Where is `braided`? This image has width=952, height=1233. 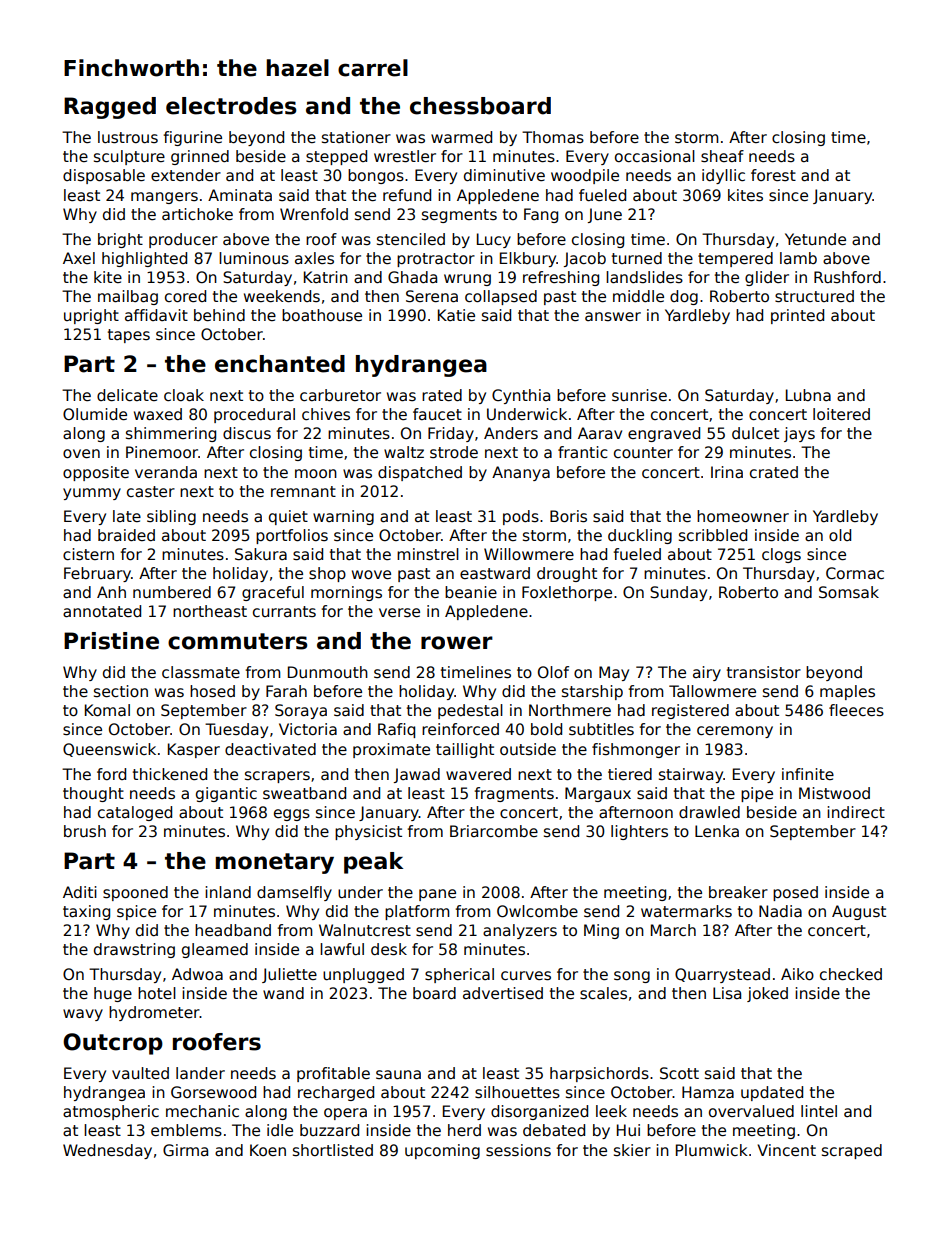 braided is located at coordinates (126, 535).
